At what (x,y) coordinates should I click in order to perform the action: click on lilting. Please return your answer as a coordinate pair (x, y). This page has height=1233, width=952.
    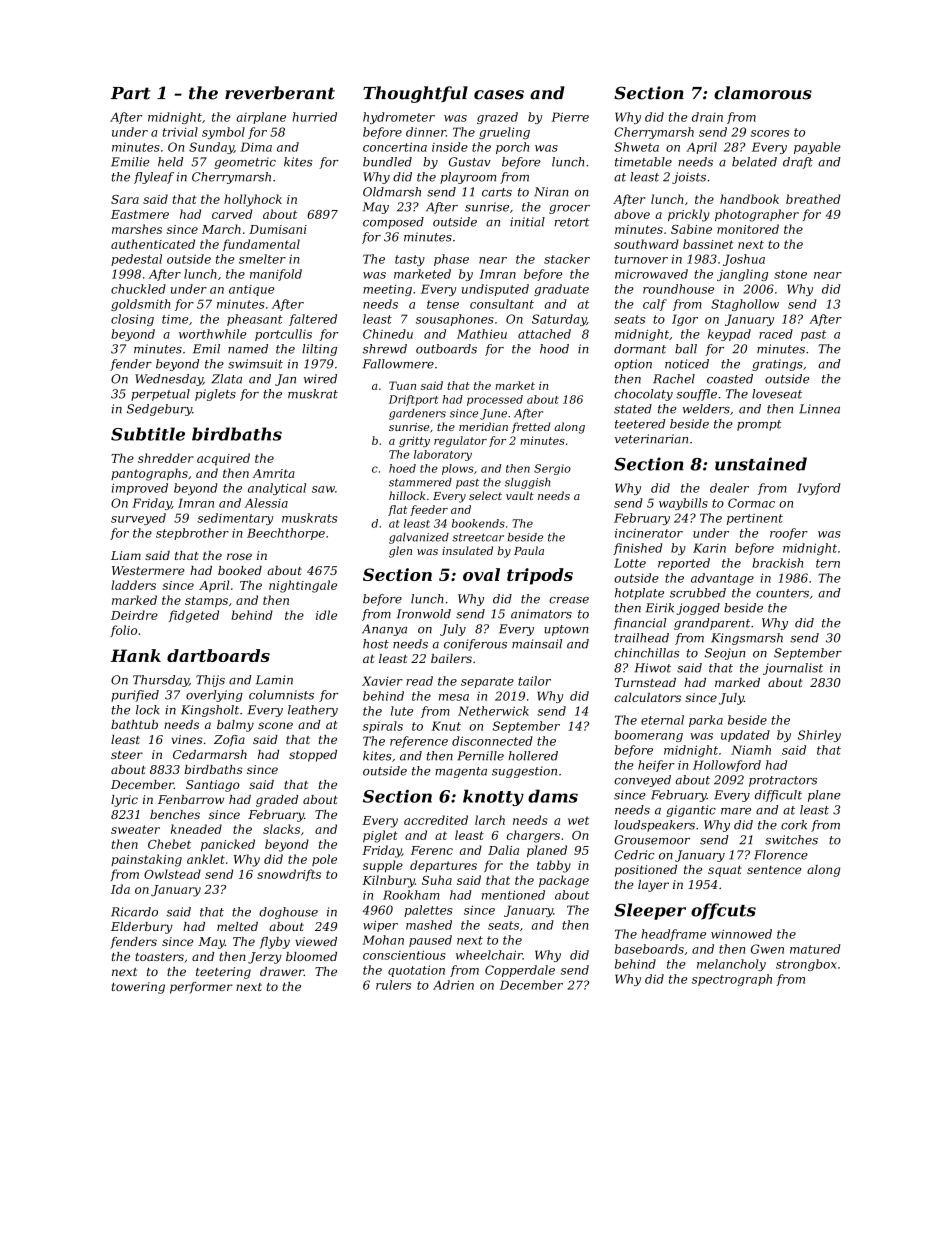
    Looking at the image, I should click on (319, 350).
